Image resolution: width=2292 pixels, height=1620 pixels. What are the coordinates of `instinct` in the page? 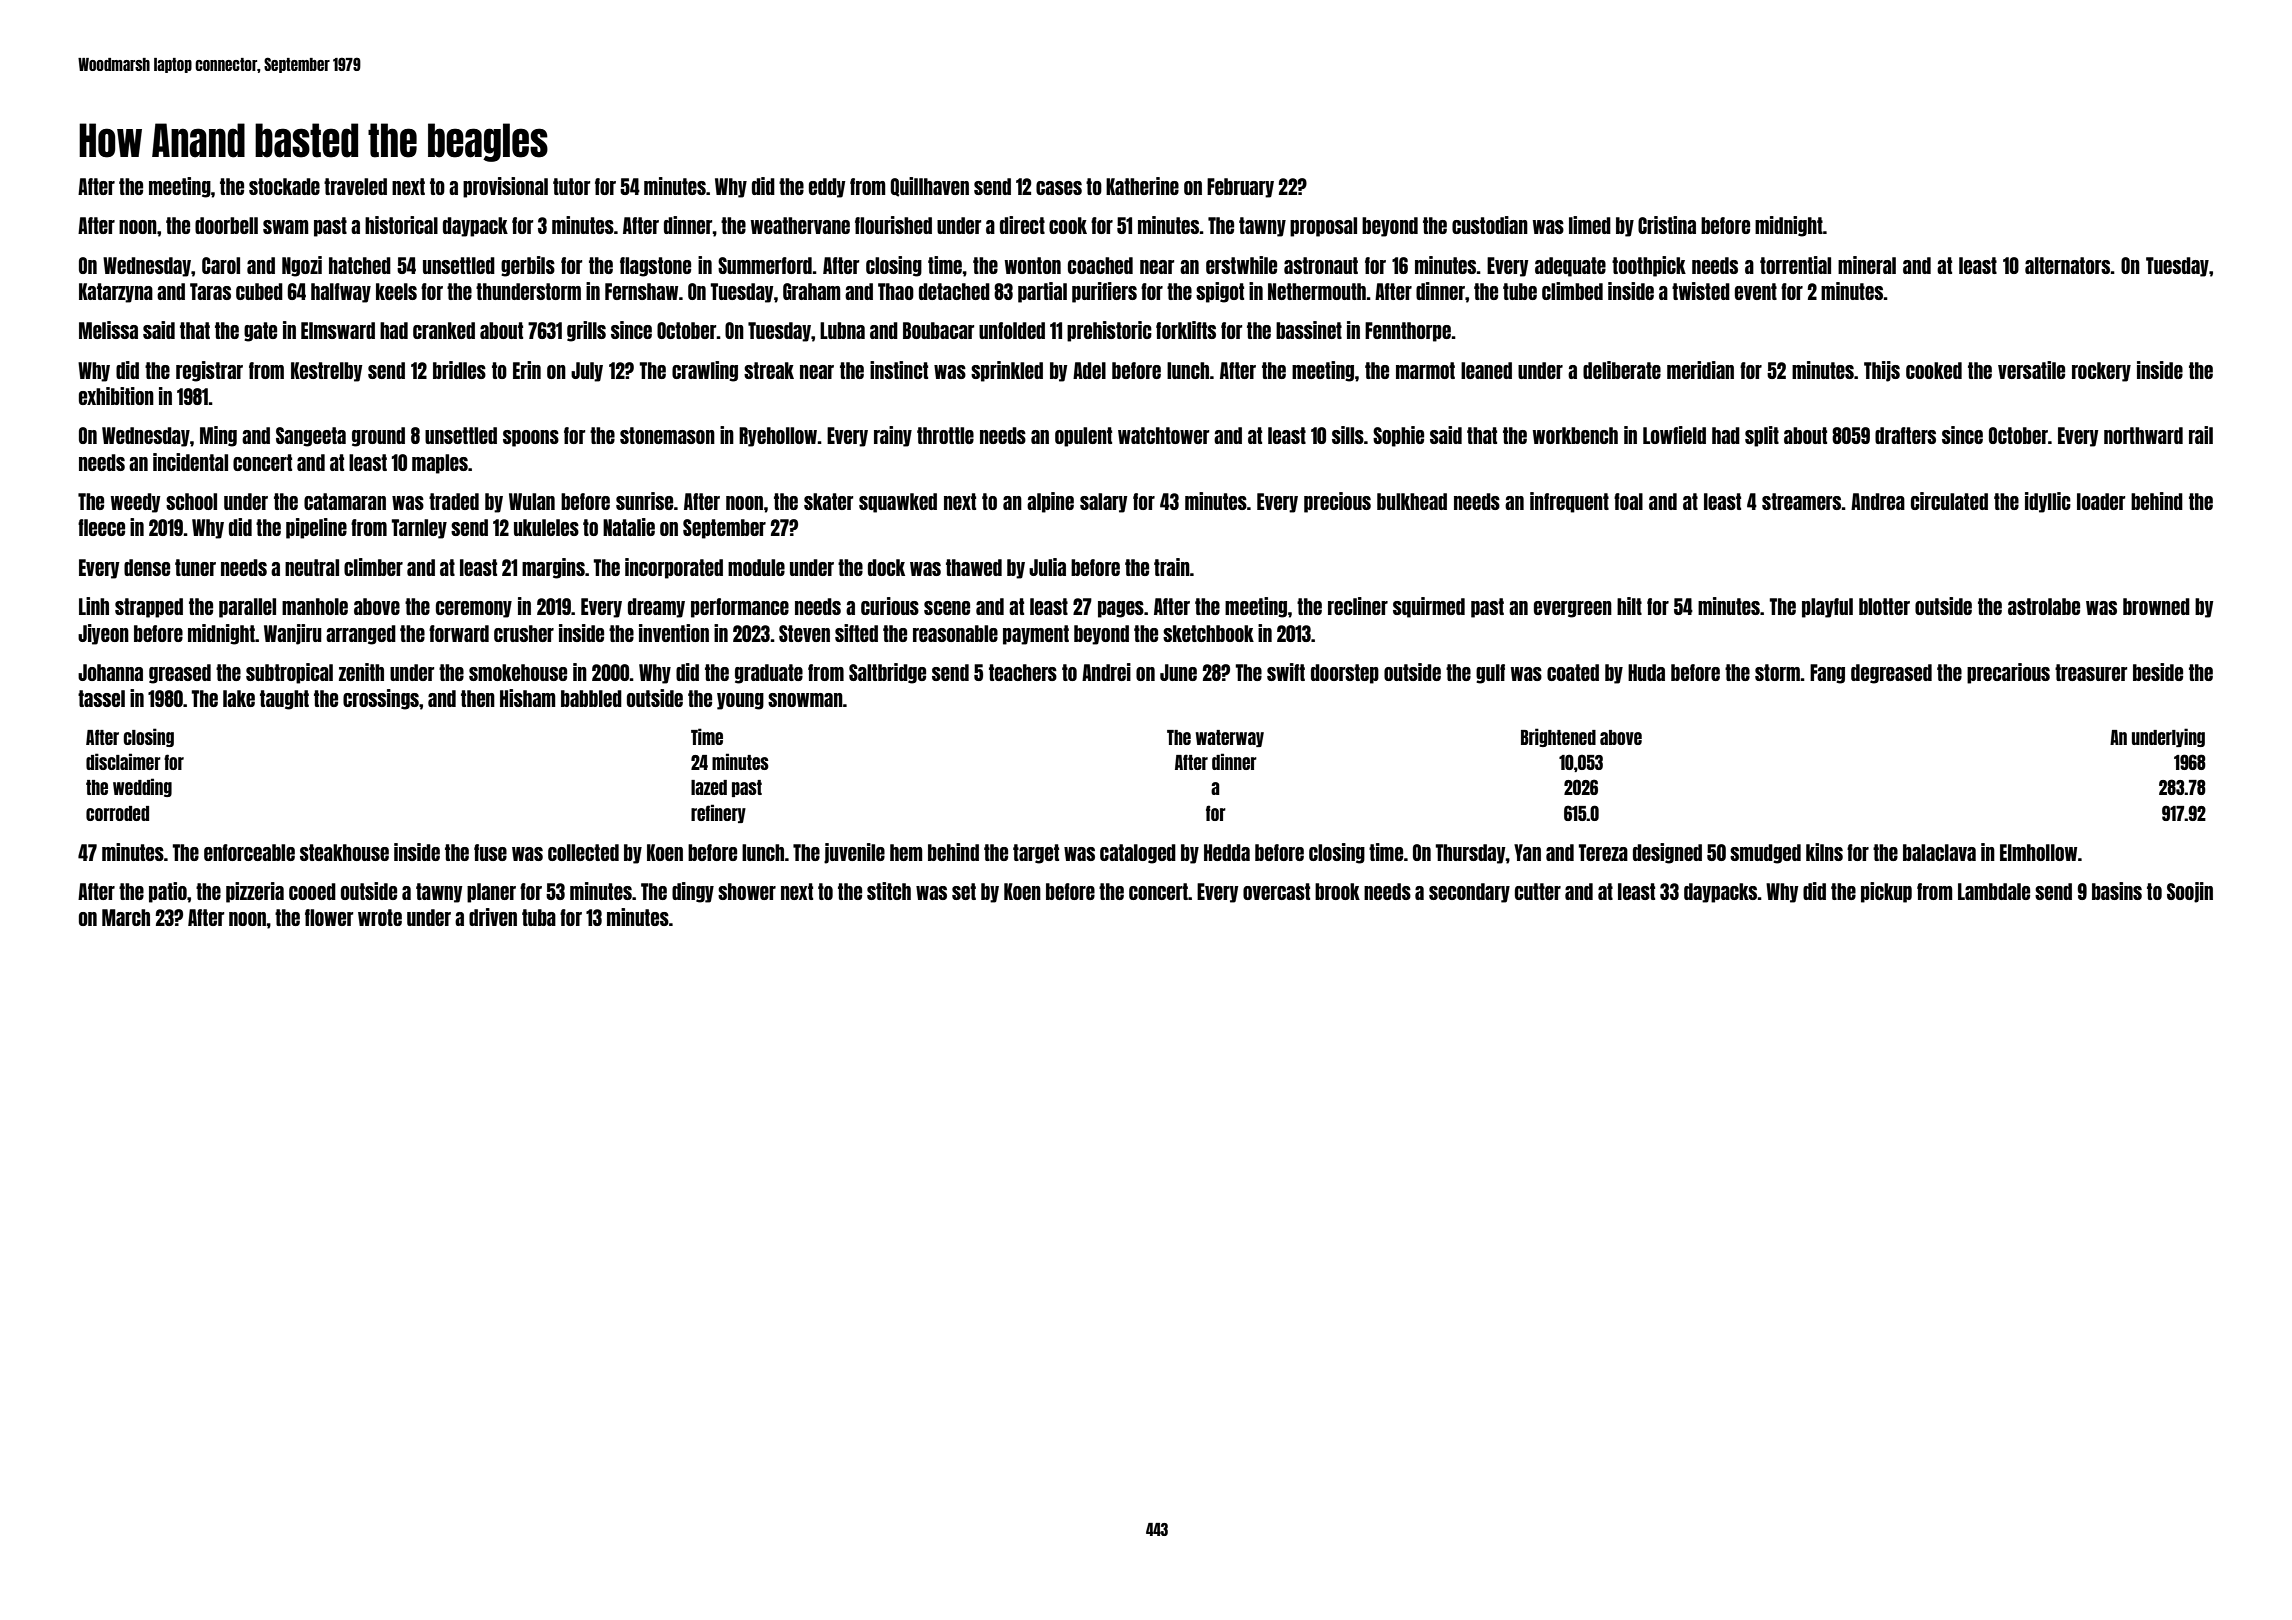 It's located at (899, 370).
